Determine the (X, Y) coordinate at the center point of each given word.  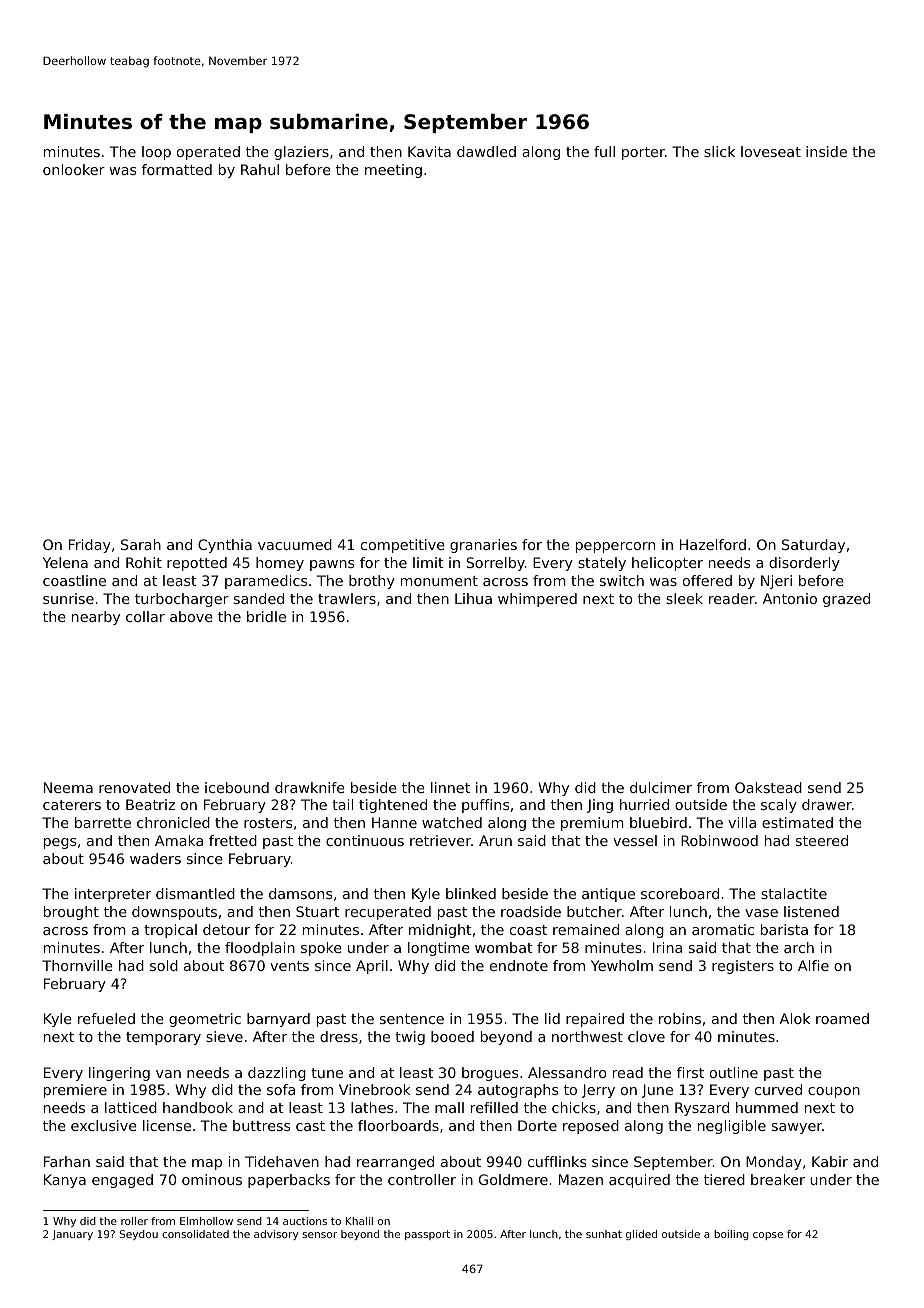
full (604, 151)
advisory (276, 1235)
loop (156, 153)
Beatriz (150, 804)
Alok (795, 1018)
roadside (531, 911)
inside (826, 151)
